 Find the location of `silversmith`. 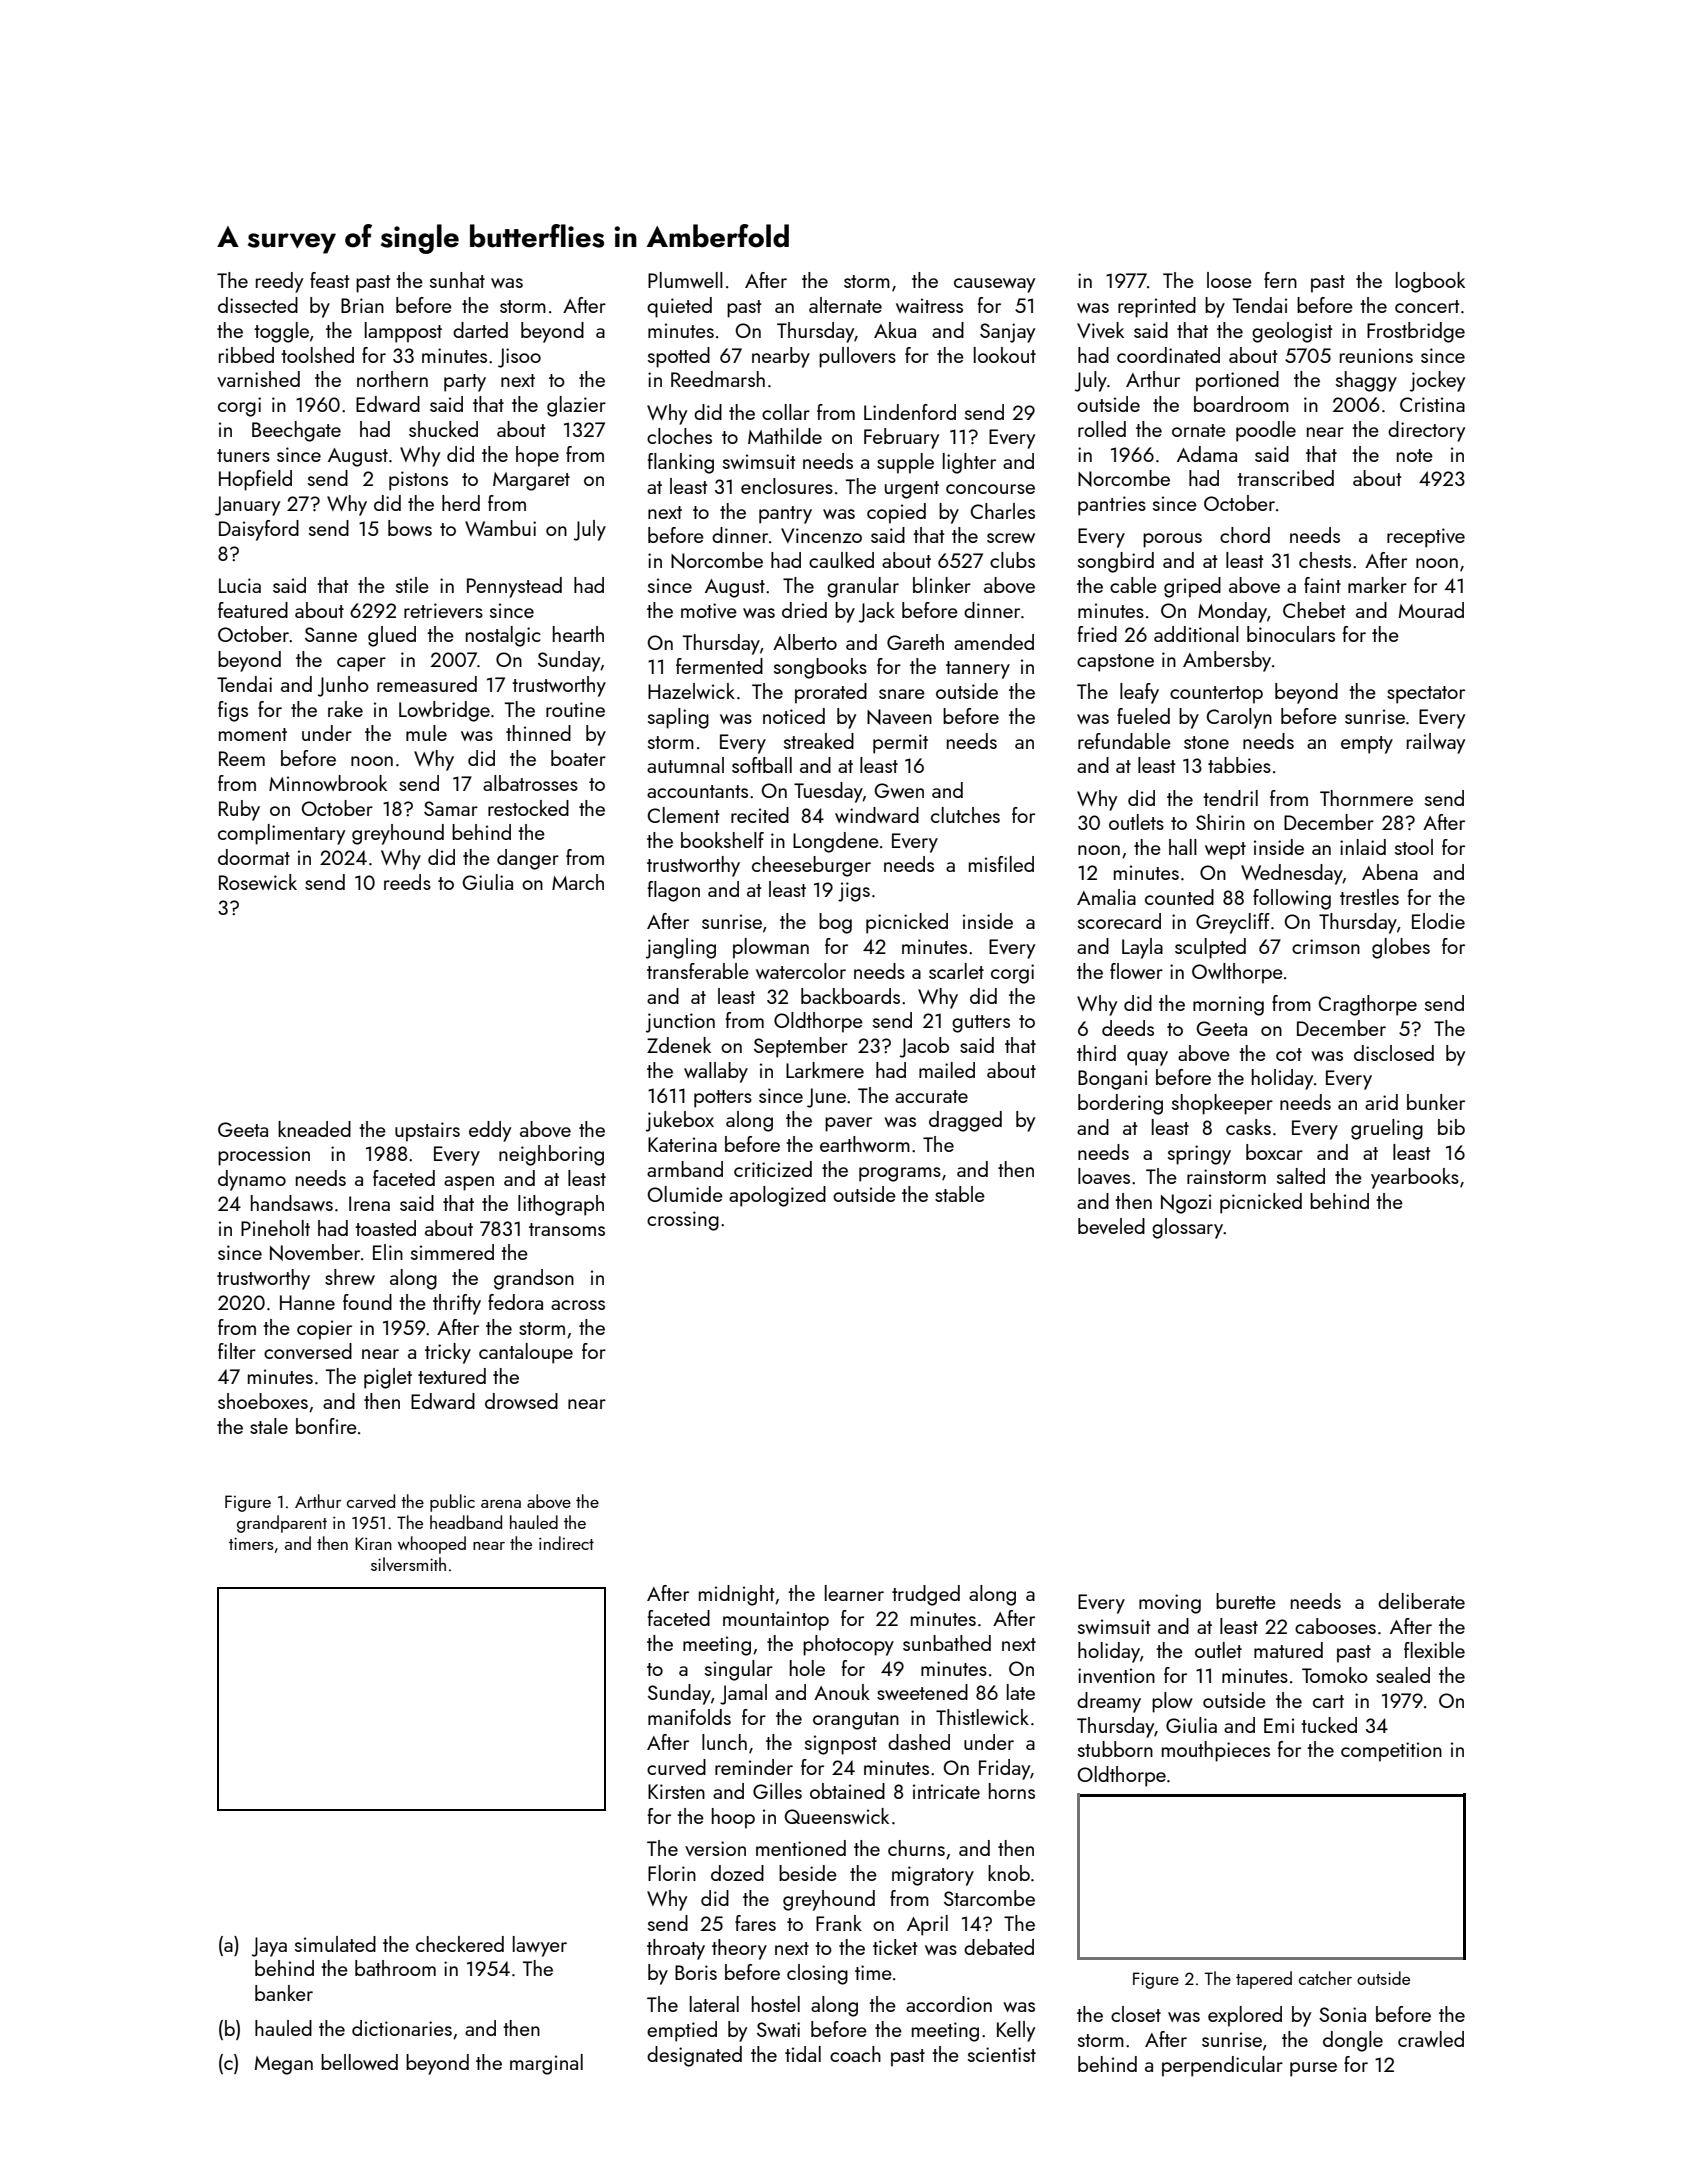

silversmith is located at coordinates (408, 1564).
